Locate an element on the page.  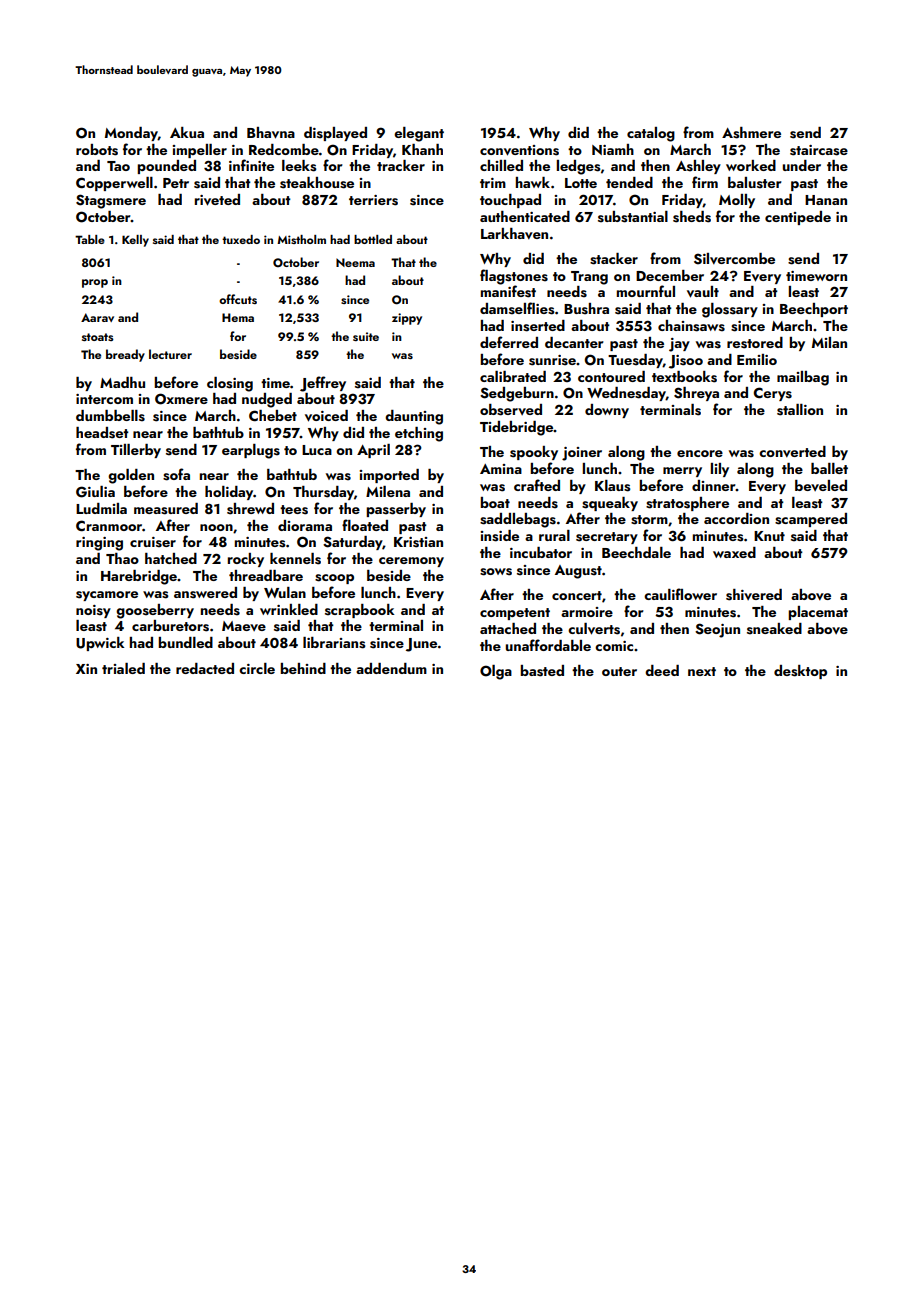
catalog is located at coordinates (651, 134).
